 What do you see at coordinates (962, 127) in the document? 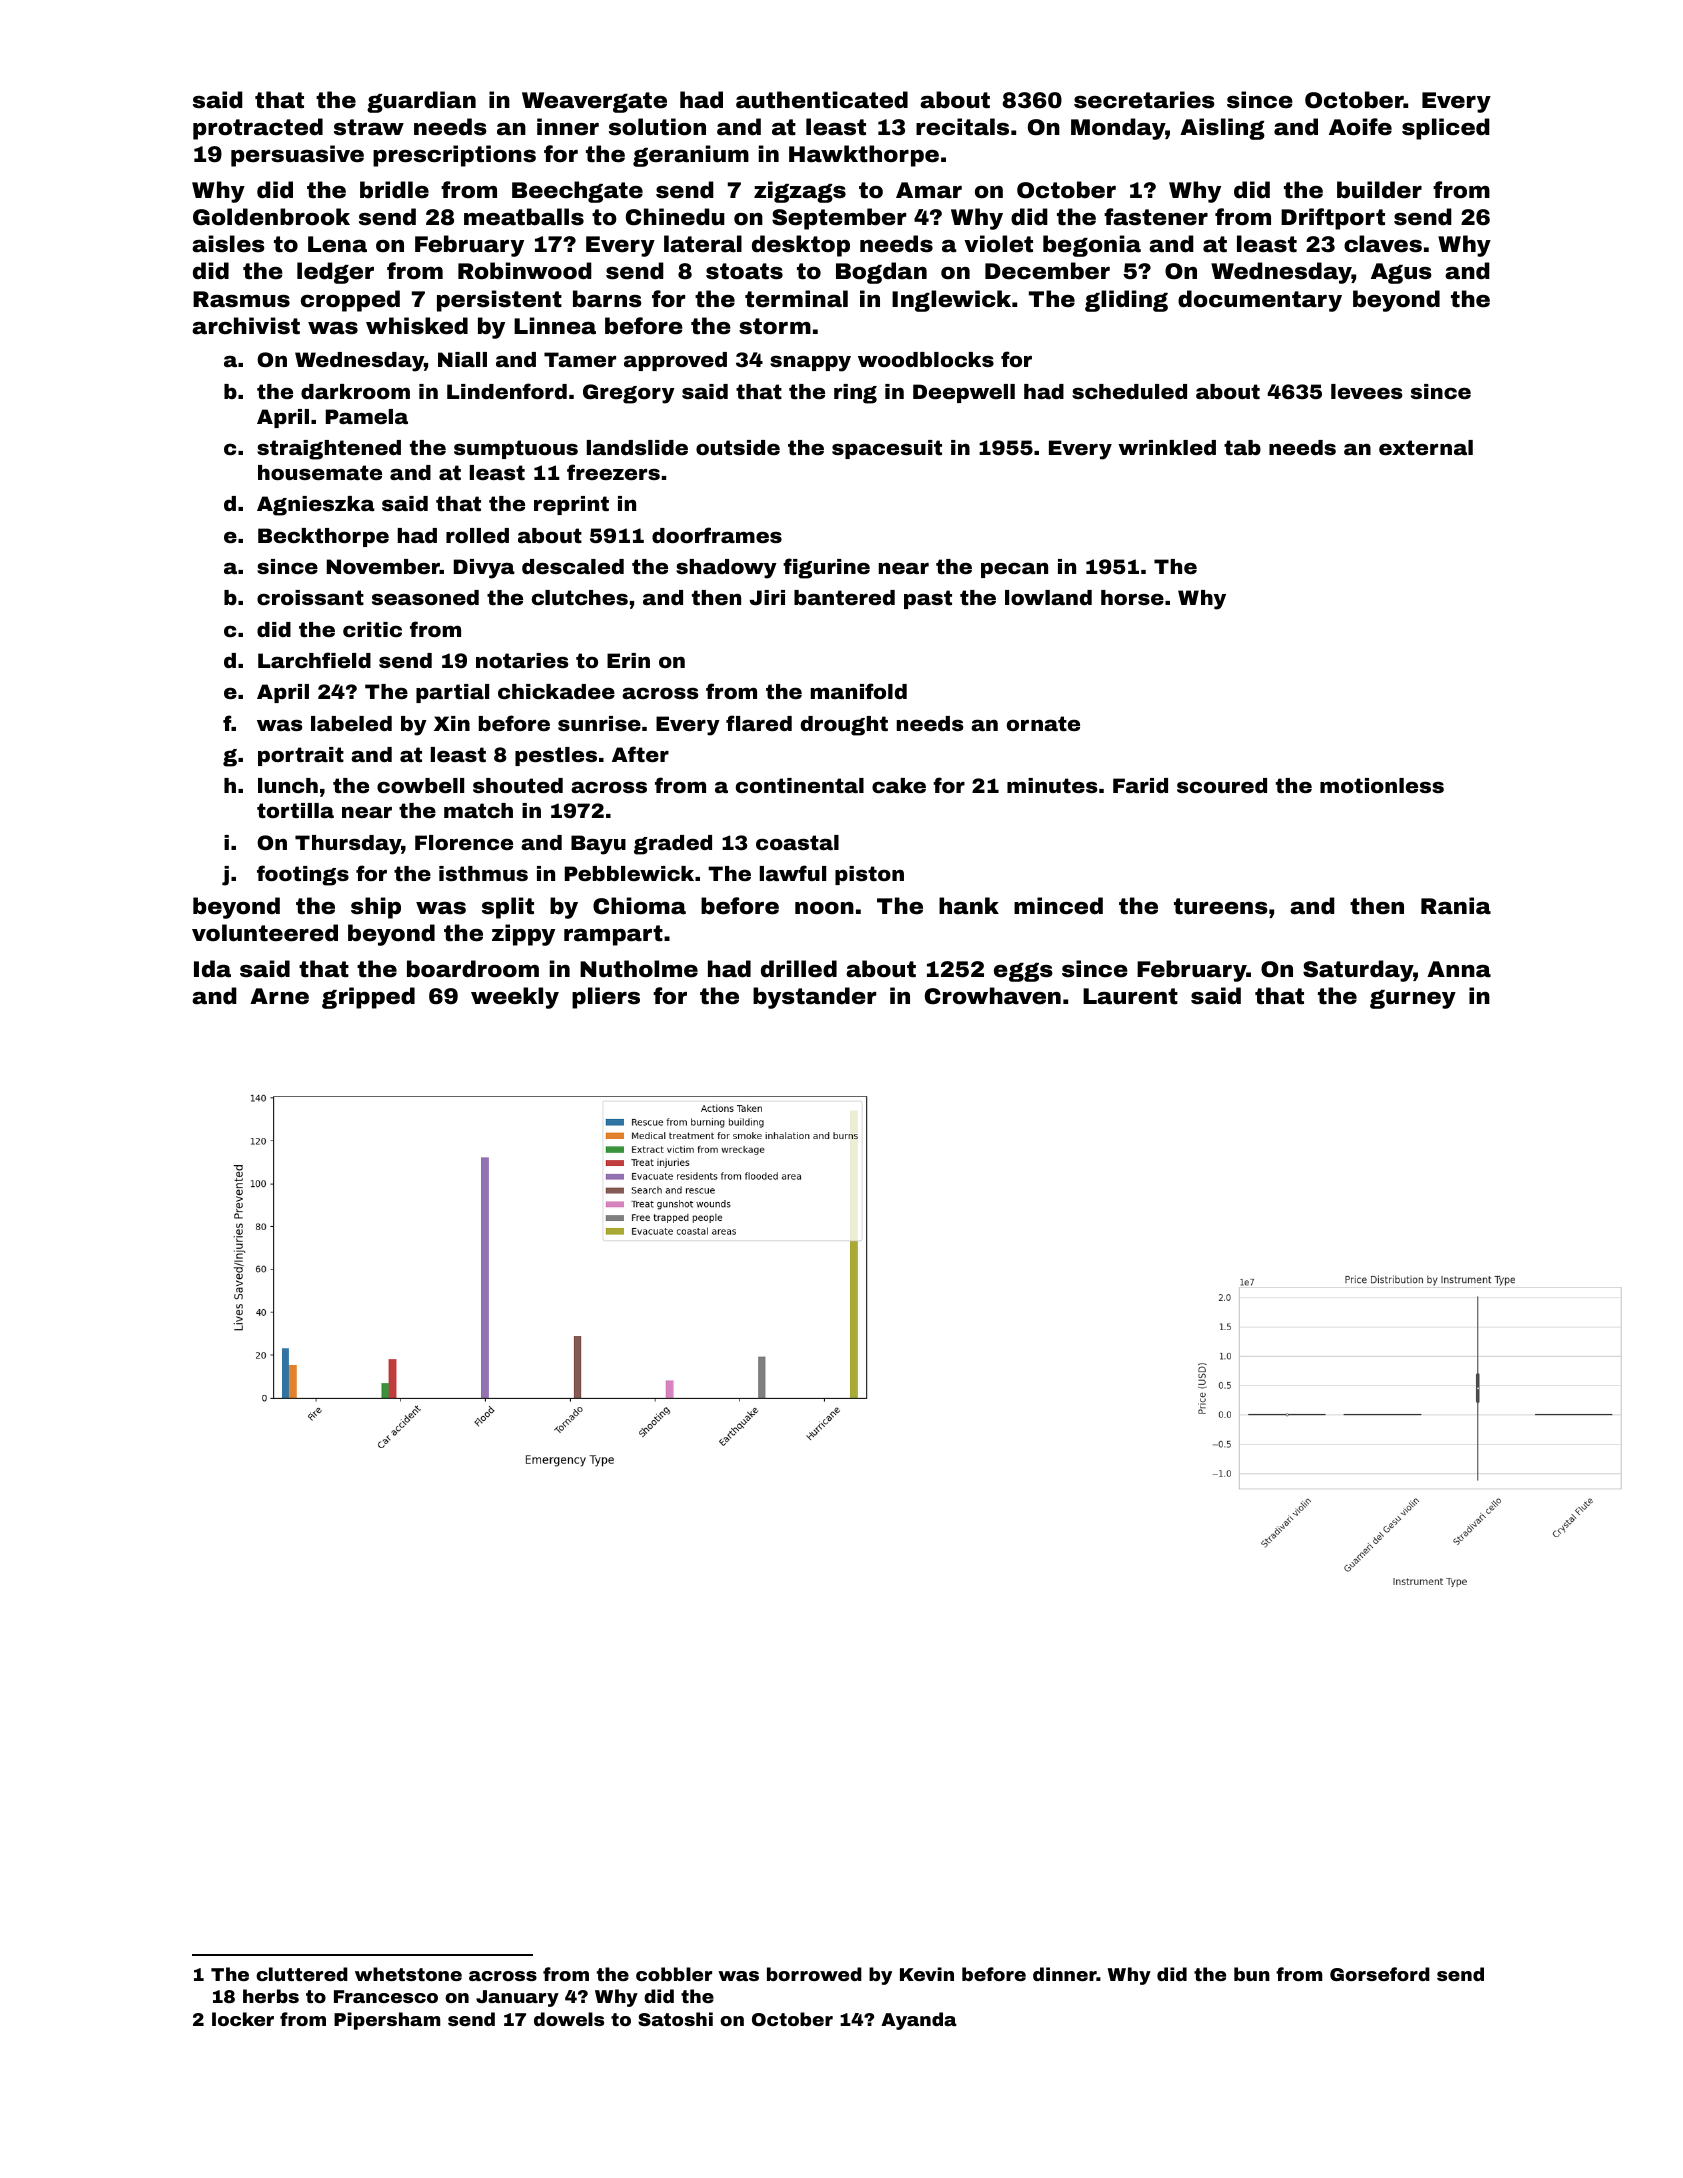
I see `recitals` at bounding box center [962, 127].
